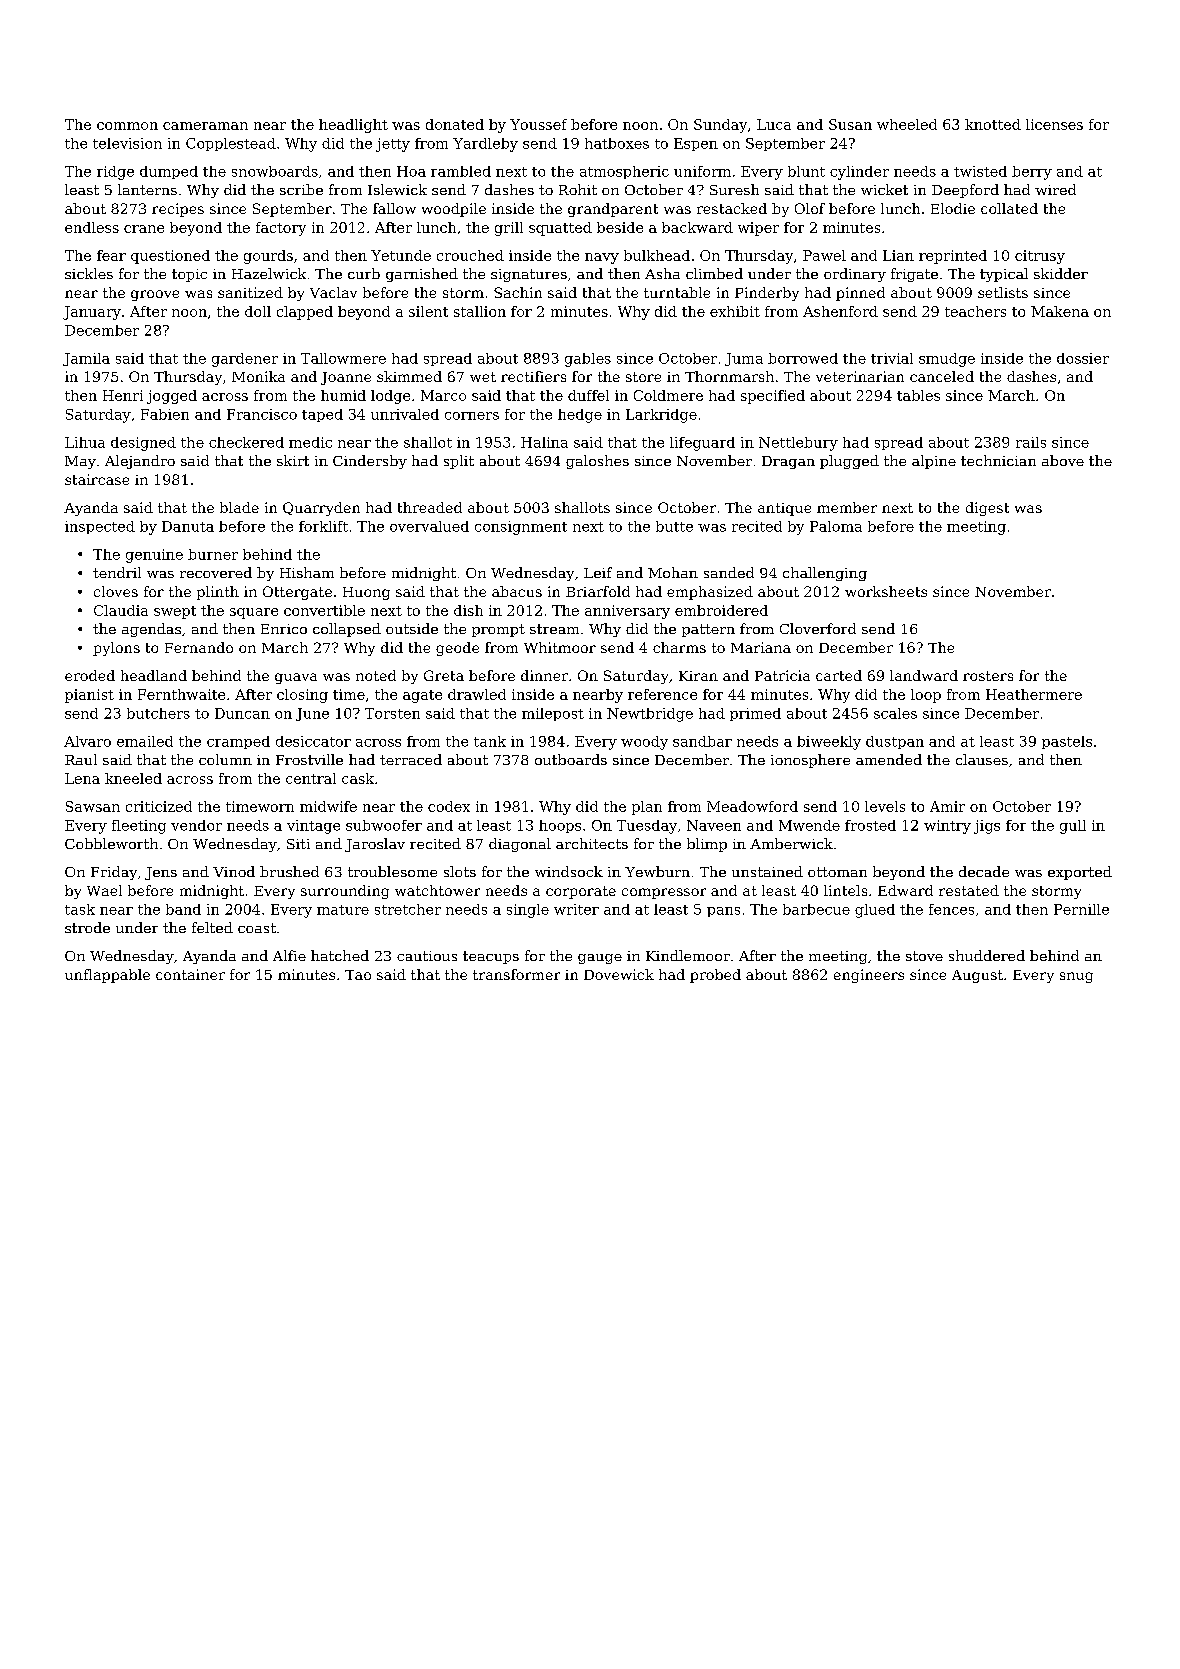 The width and height of the screenshot is (1180, 1669). Describe the element at coordinates (617, 143) in the screenshot. I see `hatboxes` at that location.
